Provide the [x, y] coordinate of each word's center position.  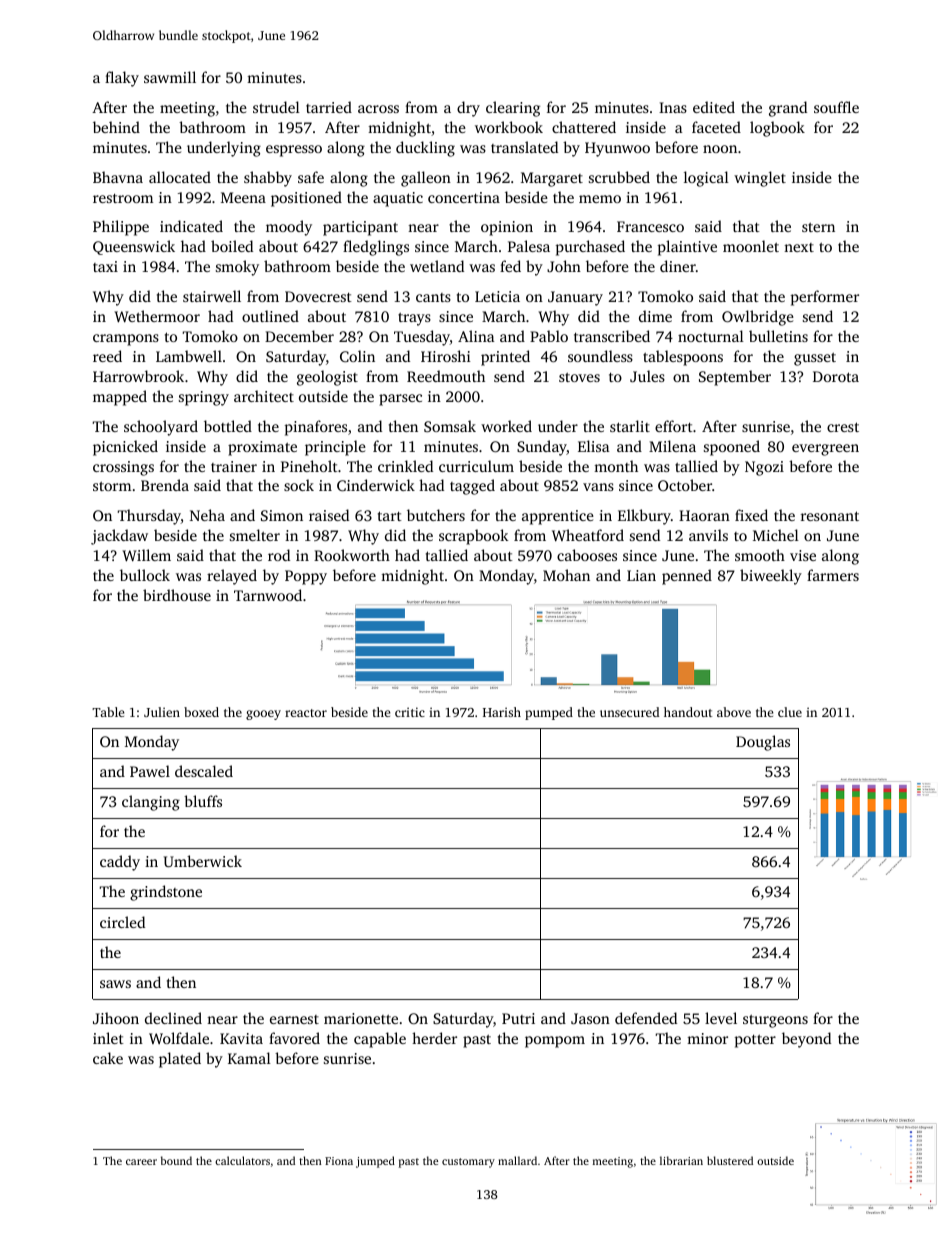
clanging [151, 803]
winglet [760, 179]
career [141, 1162]
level [721, 1018]
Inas [673, 107]
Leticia [497, 296]
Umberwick [203, 861]
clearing [513, 109]
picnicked [125, 448]
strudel [276, 107]
